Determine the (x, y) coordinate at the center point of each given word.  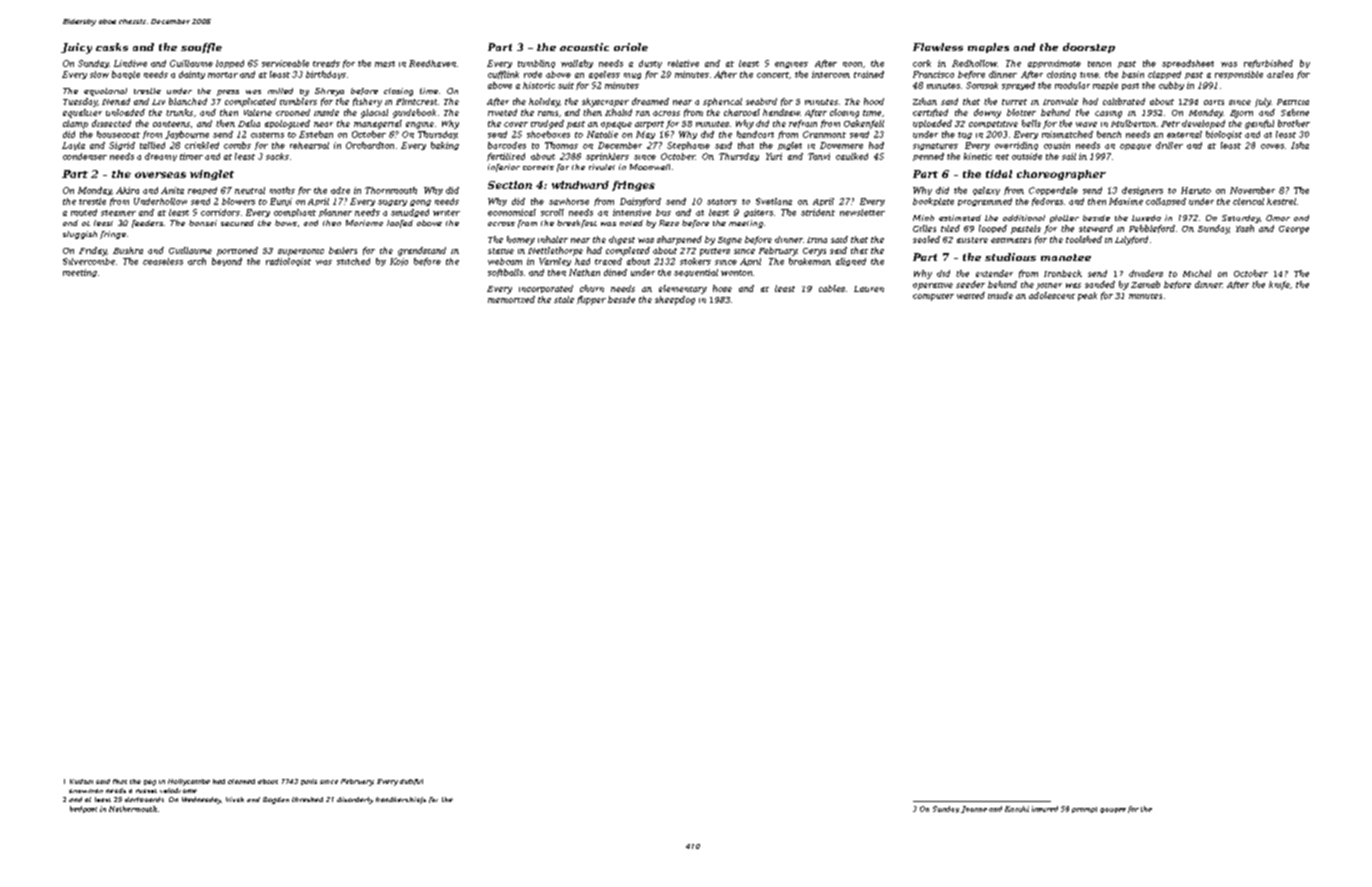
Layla (73, 146)
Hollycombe (189, 782)
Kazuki (1017, 809)
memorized (511, 299)
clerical (1248, 201)
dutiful (411, 782)
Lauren (869, 289)
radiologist (288, 262)
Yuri (774, 156)
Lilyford (1131, 240)
